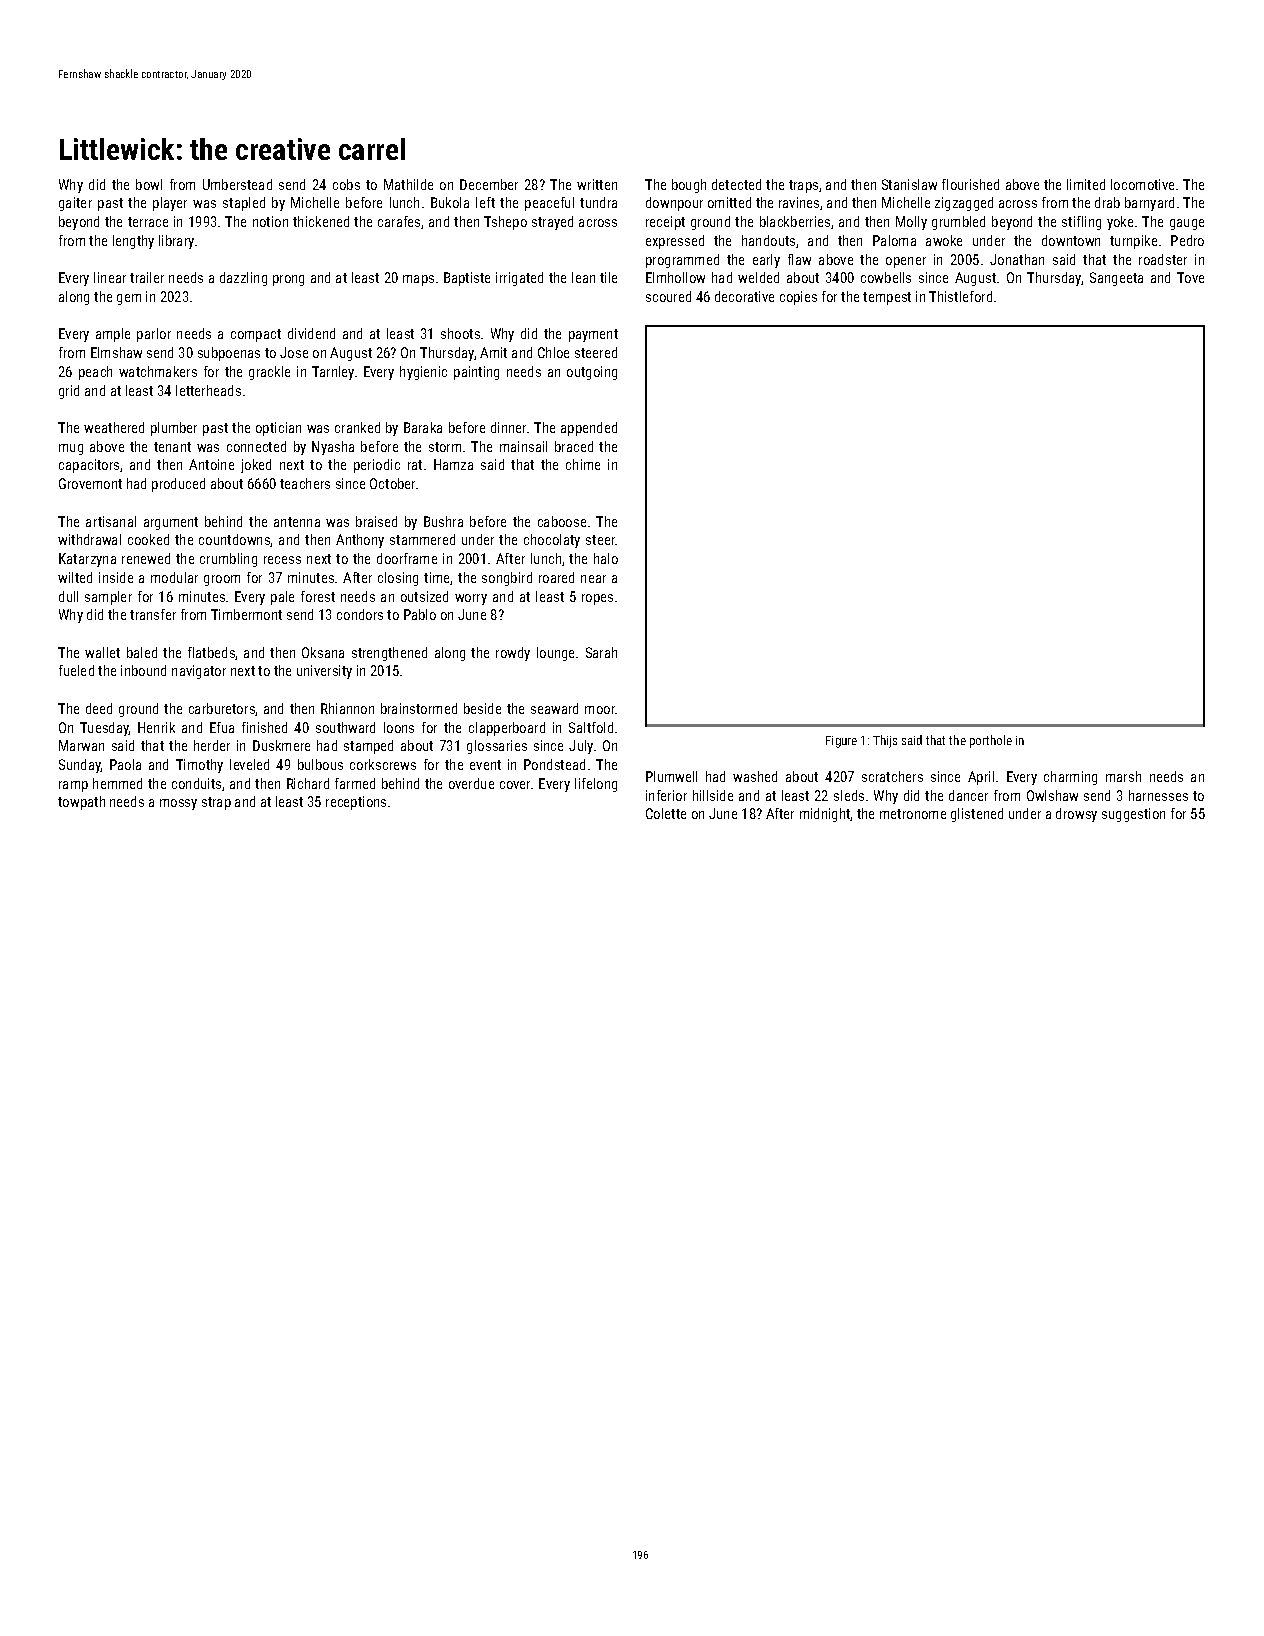 The height and width of the screenshot is (1636, 1264). What do you see at coordinates (592, 373) in the screenshot?
I see `outgoing` at bounding box center [592, 373].
